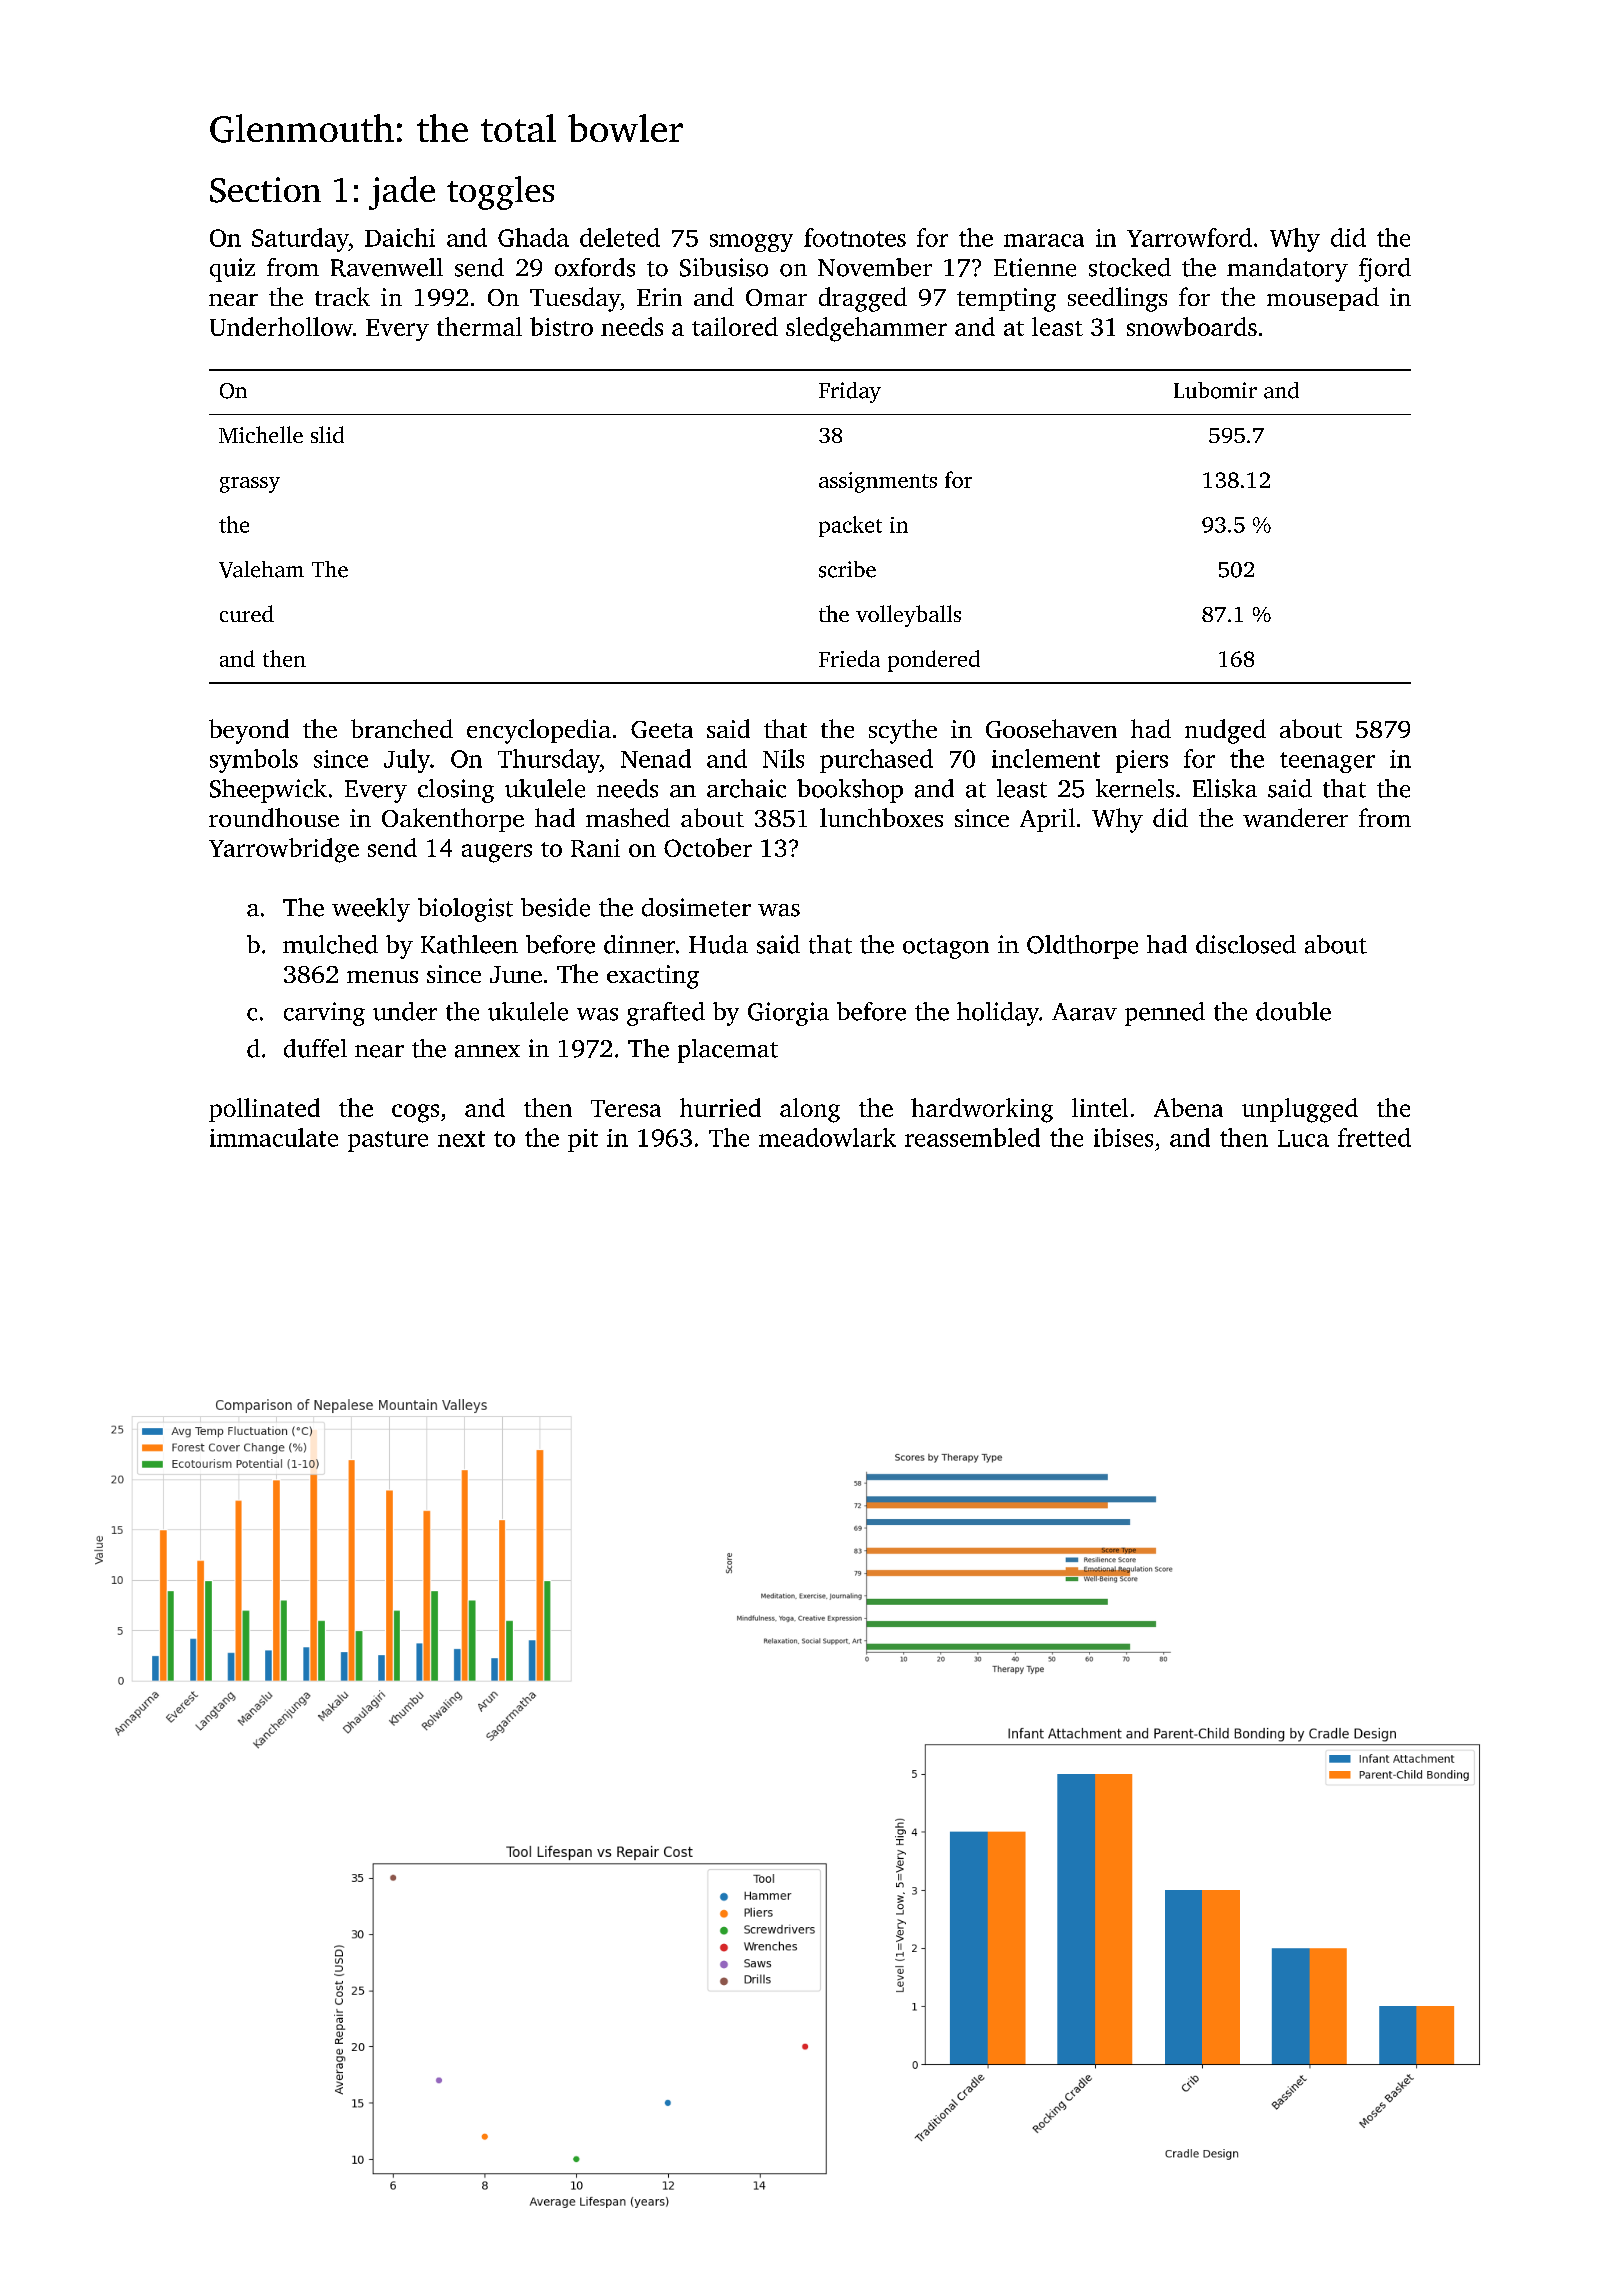  What do you see at coordinates (232, 270) in the screenshot?
I see `quiz` at bounding box center [232, 270].
